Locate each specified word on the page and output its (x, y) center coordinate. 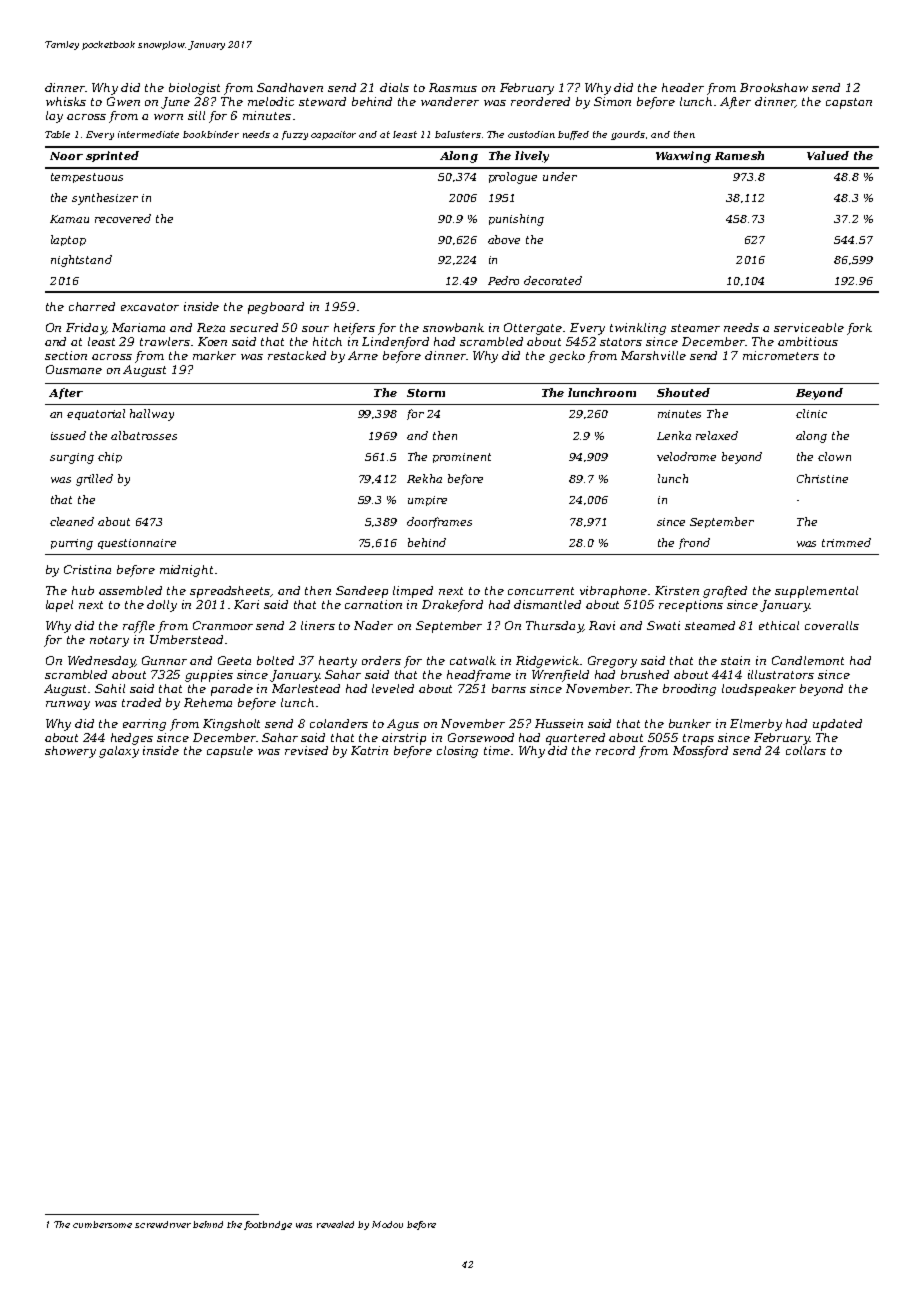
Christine (822, 478)
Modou (387, 1224)
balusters (458, 134)
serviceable (809, 327)
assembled (130, 590)
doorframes (439, 522)
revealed (335, 1224)
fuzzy (295, 135)
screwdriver (163, 1224)
